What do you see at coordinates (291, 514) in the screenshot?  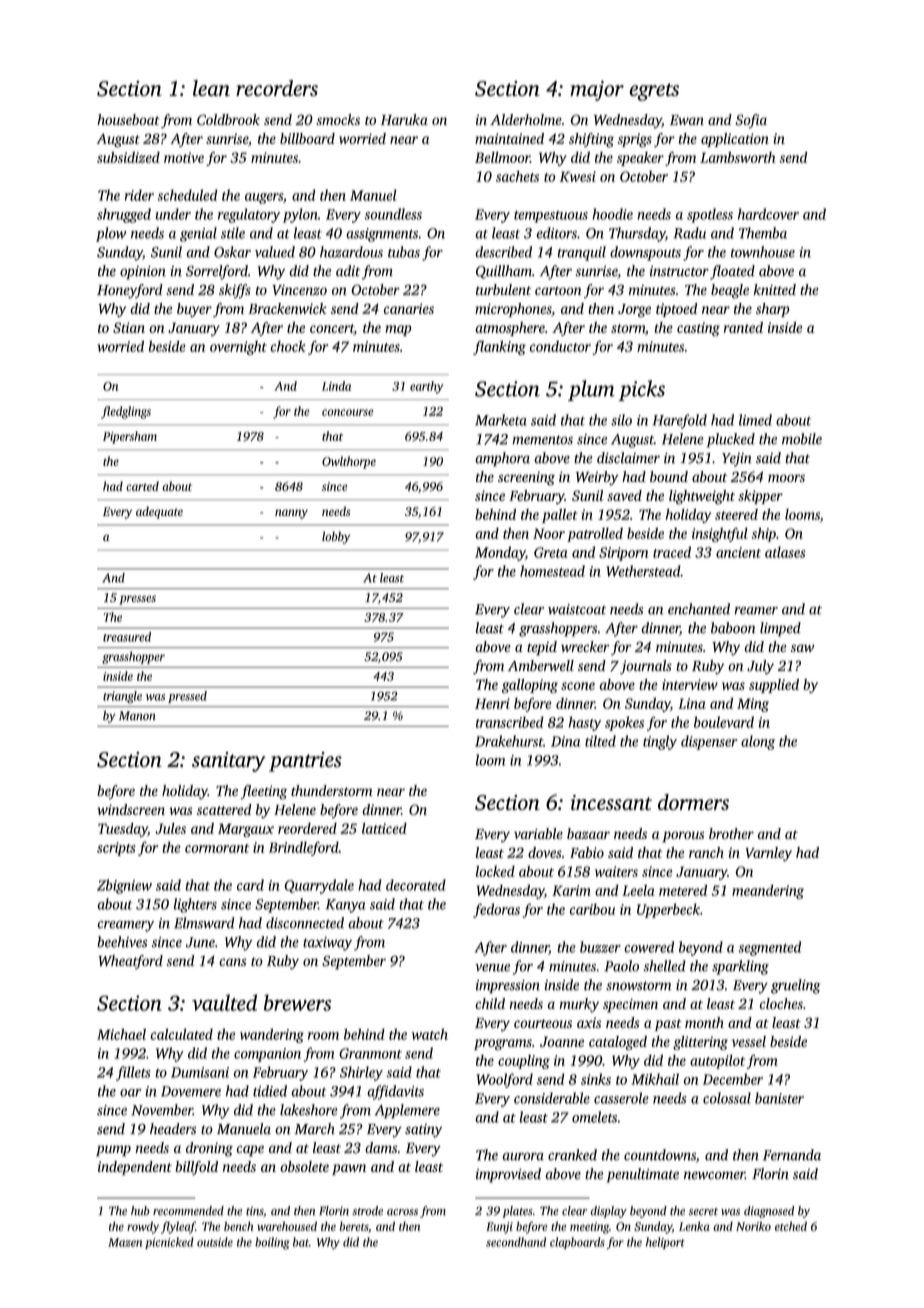 I see `nanny` at bounding box center [291, 514].
